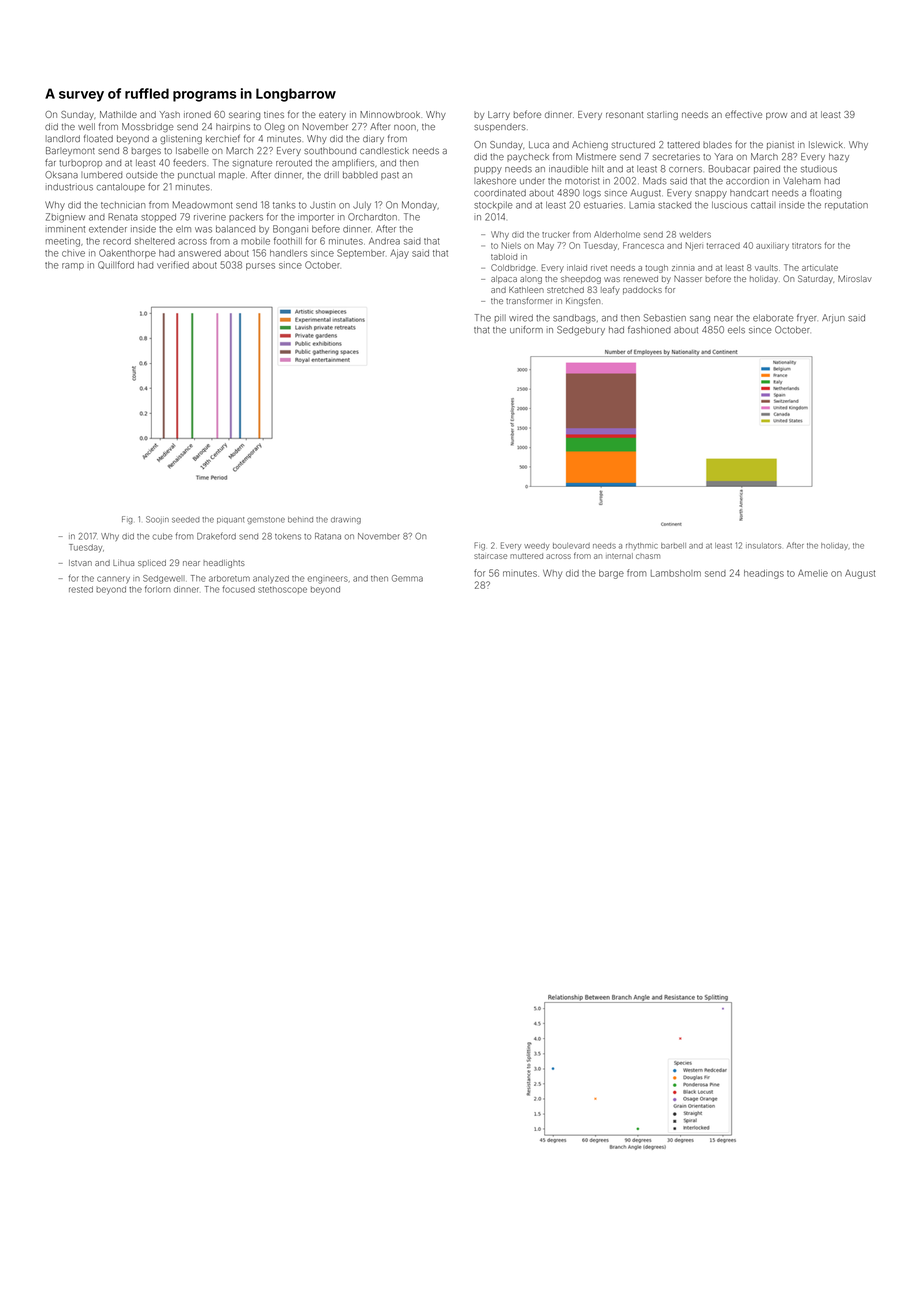  I want to click on paddocks, so click(642, 291).
